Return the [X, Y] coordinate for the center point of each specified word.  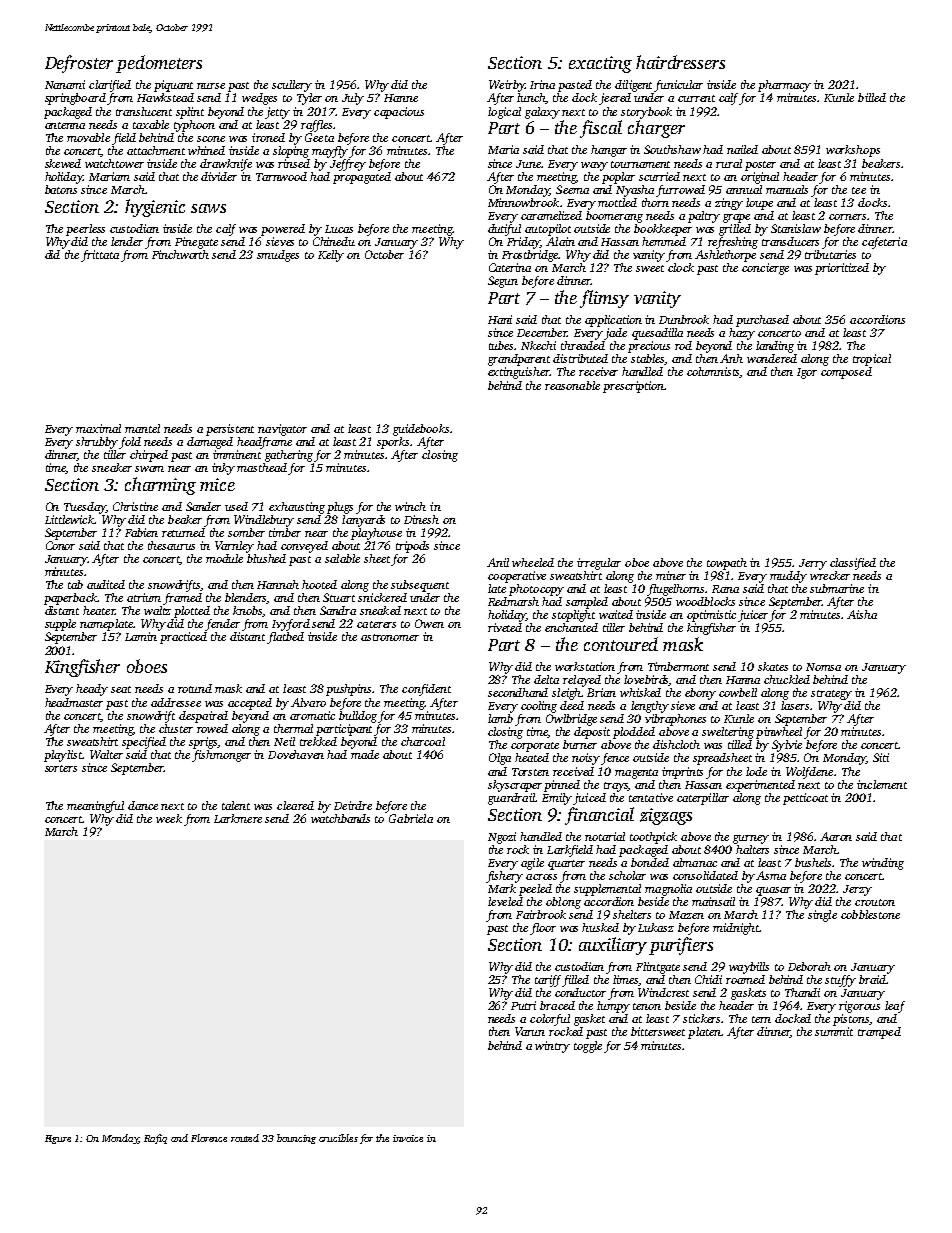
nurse [211, 86]
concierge [765, 269]
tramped [879, 1033]
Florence [209, 1138]
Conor [60, 545]
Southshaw [672, 149]
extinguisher [519, 373]
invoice [408, 1138]
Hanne [401, 98]
